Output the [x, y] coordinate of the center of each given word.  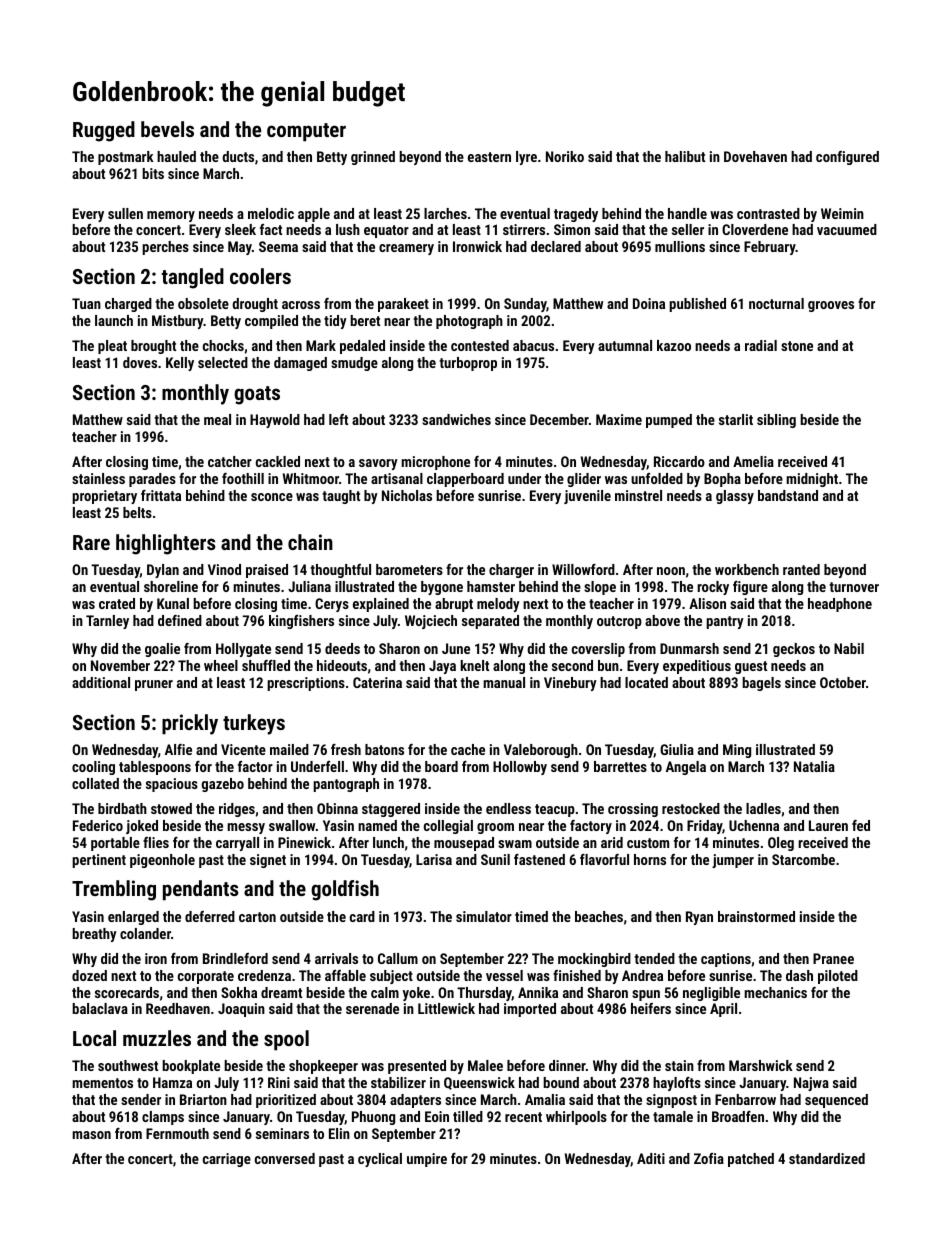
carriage [227, 1160]
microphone [435, 463]
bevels [167, 129]
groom [495, 828]
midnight [812, 480]
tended [654, 958]
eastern [489, 157]
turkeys [254, 724]
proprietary [104, 497]
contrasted [768, 213]
